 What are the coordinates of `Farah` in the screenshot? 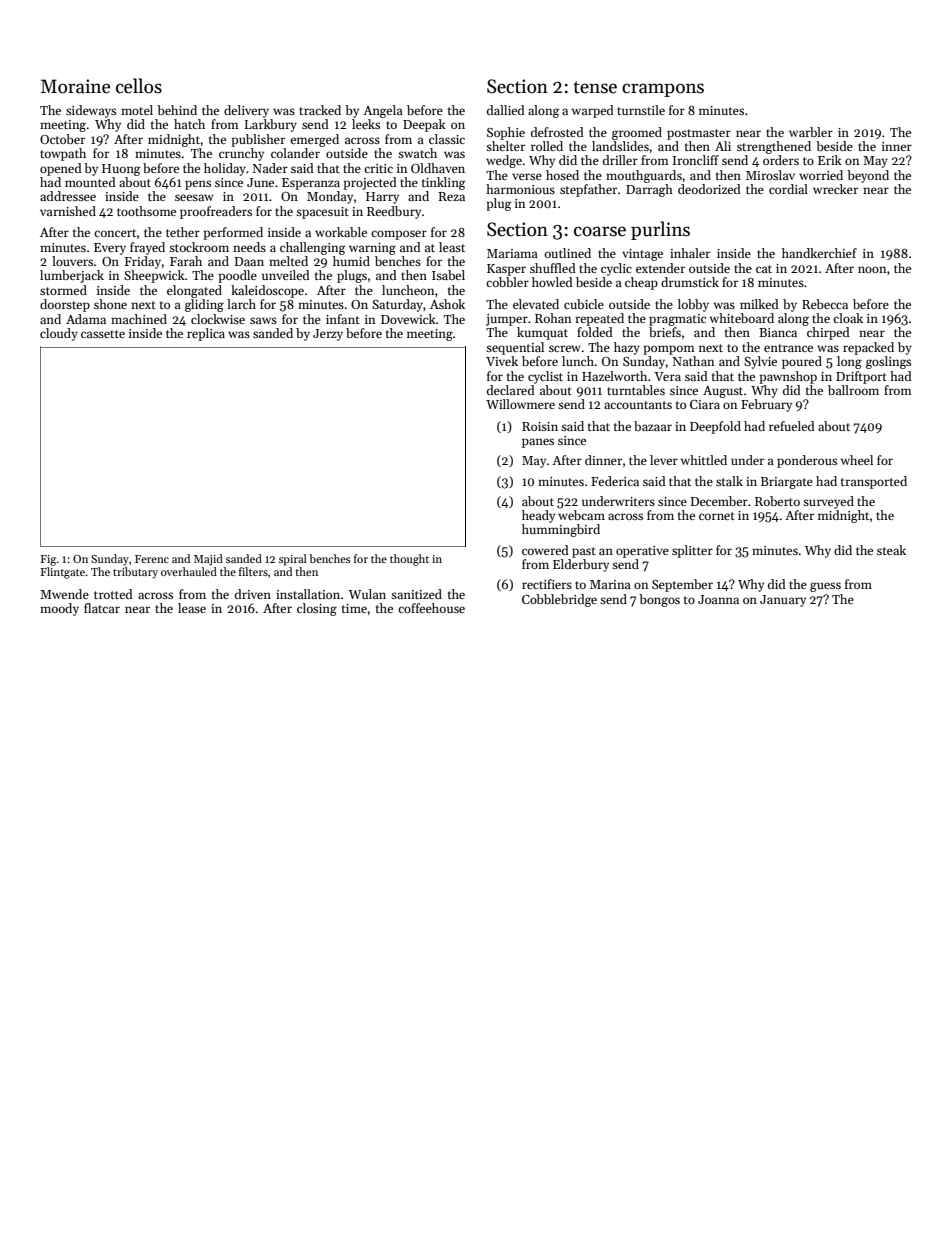 It's located at (186, 261).
